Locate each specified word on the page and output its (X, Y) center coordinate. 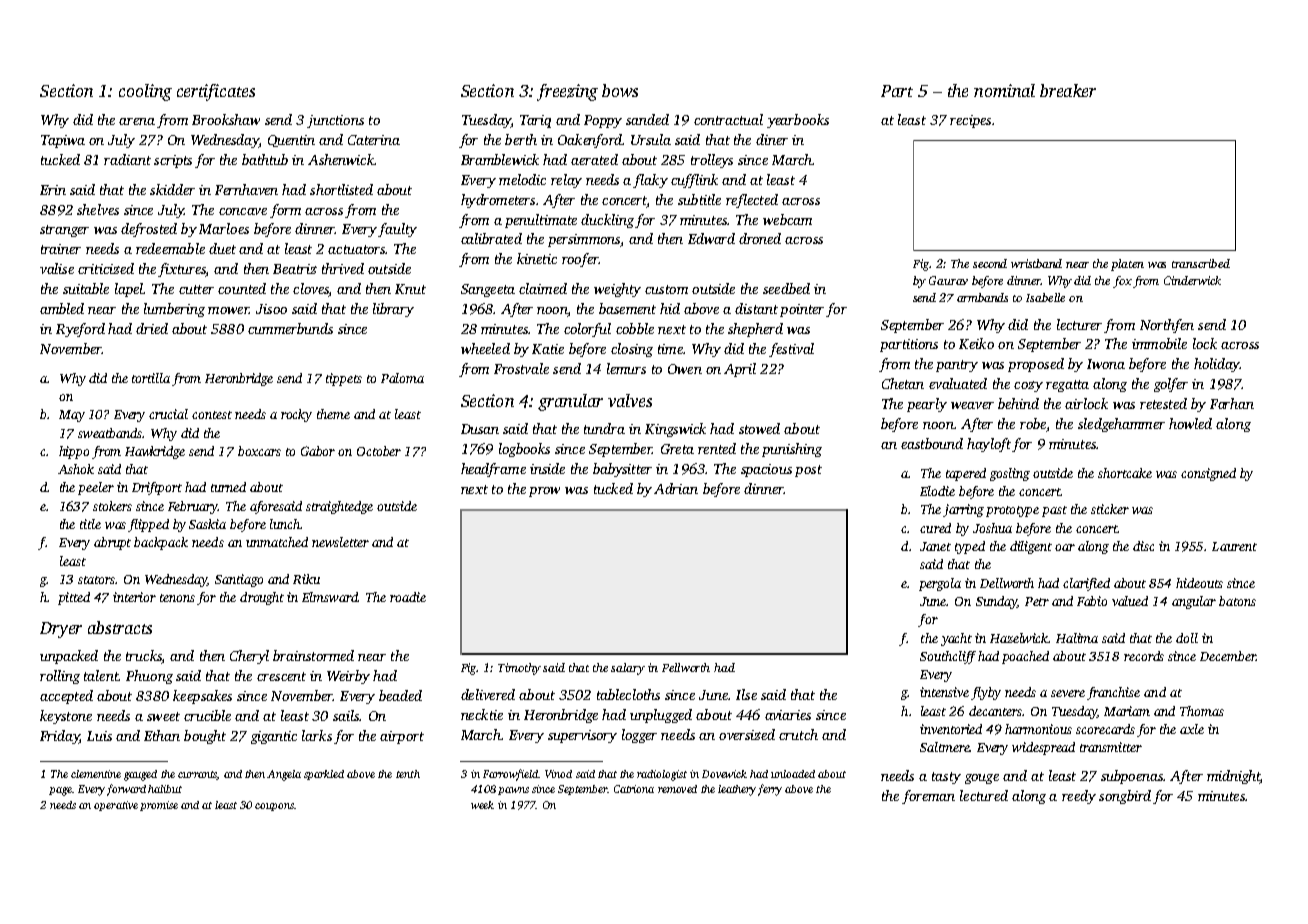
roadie (408, 597)
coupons (274, 807)
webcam (787, 219)
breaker (1068, 90)
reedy (1079, 797)
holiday (1217, 365)
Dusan (480, 429)
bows (620, 90)
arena (137, 121)
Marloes (224, 228)
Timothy (519, 669)
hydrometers (498, 201)
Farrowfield (510, 775)
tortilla (151, 378)
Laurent (1234, 546)
